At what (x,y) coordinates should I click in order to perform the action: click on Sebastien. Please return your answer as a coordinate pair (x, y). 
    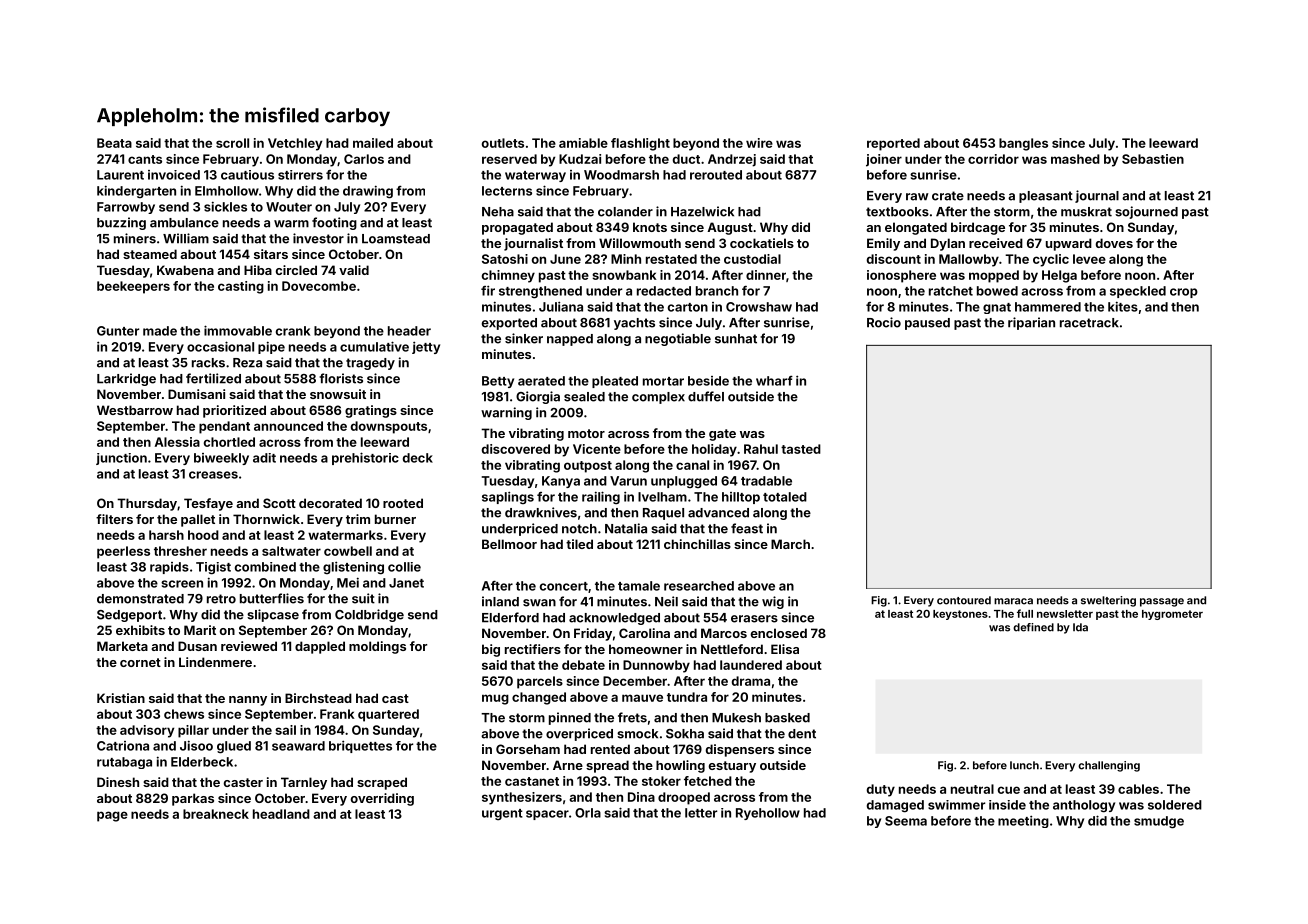
    Looking at the image, I should click on (1153, 159).
